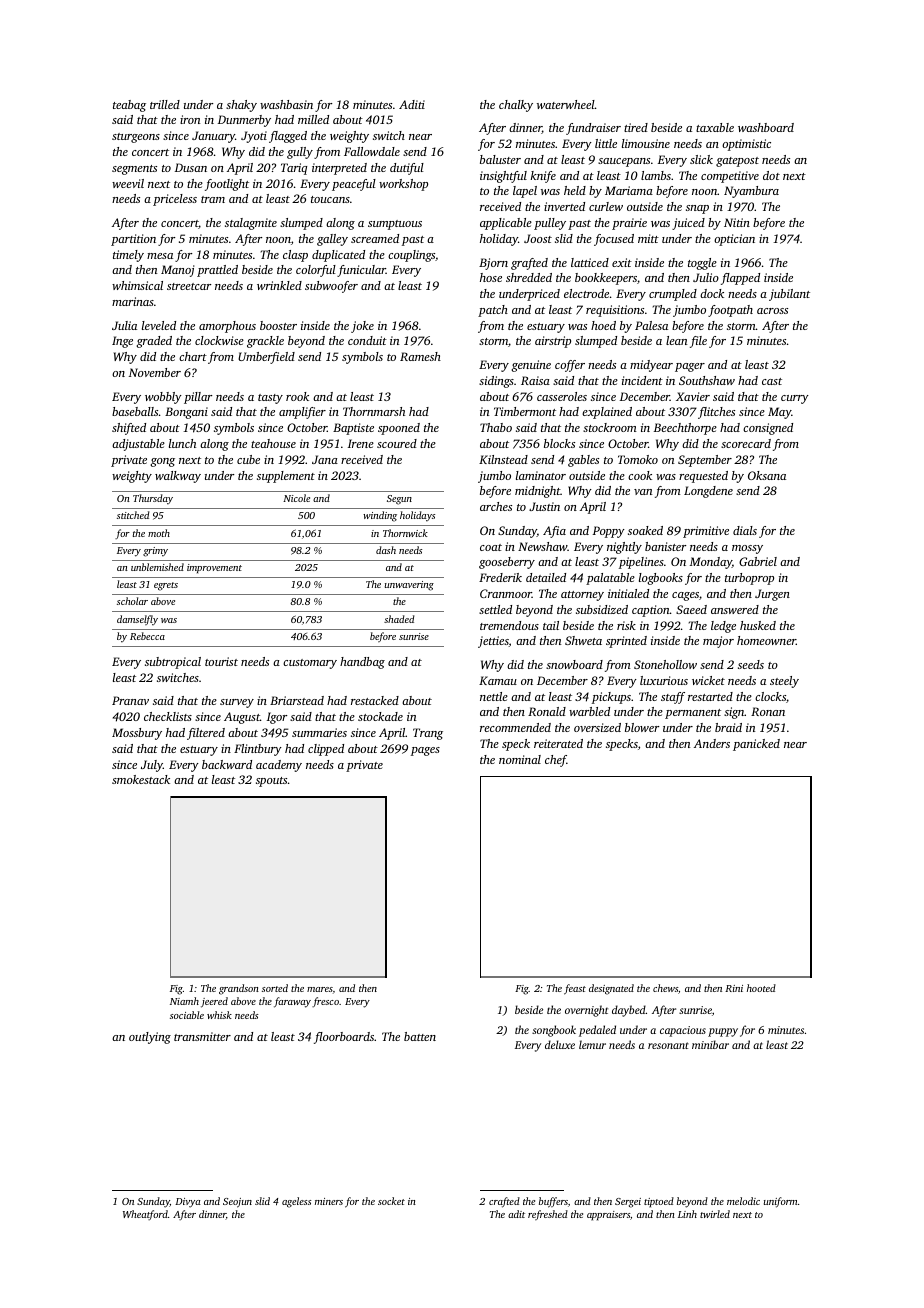 The height and width of the screenshot is (1308, 924). What do you see at coordinates (237, 1203) in the screenshot?
I see `Seojun` at bounding box center [237, 1203].
